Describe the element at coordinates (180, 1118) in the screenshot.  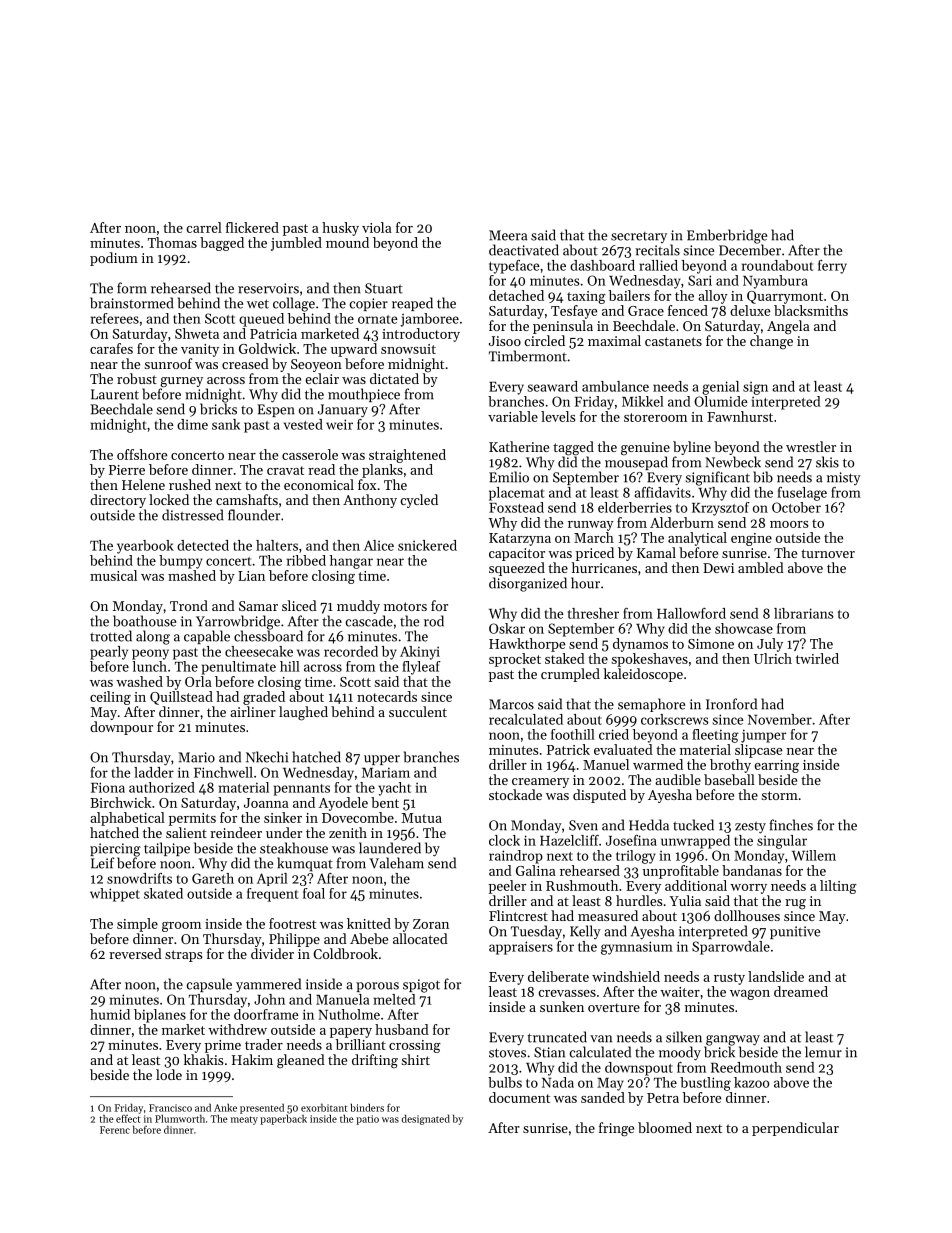
I see `Plumworth` at that location.
